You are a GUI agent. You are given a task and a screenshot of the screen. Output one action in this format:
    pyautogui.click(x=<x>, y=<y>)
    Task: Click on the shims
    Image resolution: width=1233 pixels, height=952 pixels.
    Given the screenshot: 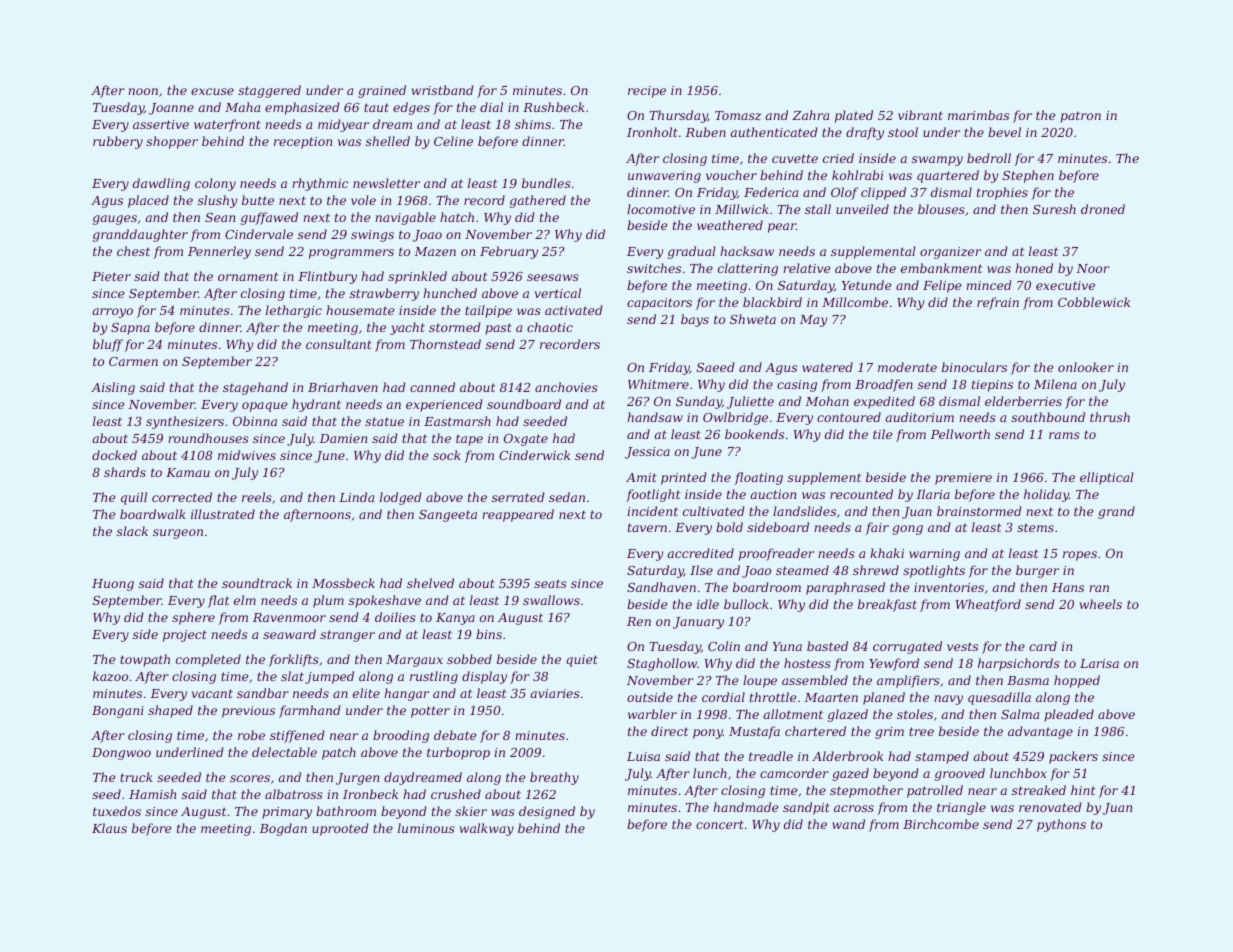 What is the action you would take?
    pyautogui.click(x=533, y=124)
